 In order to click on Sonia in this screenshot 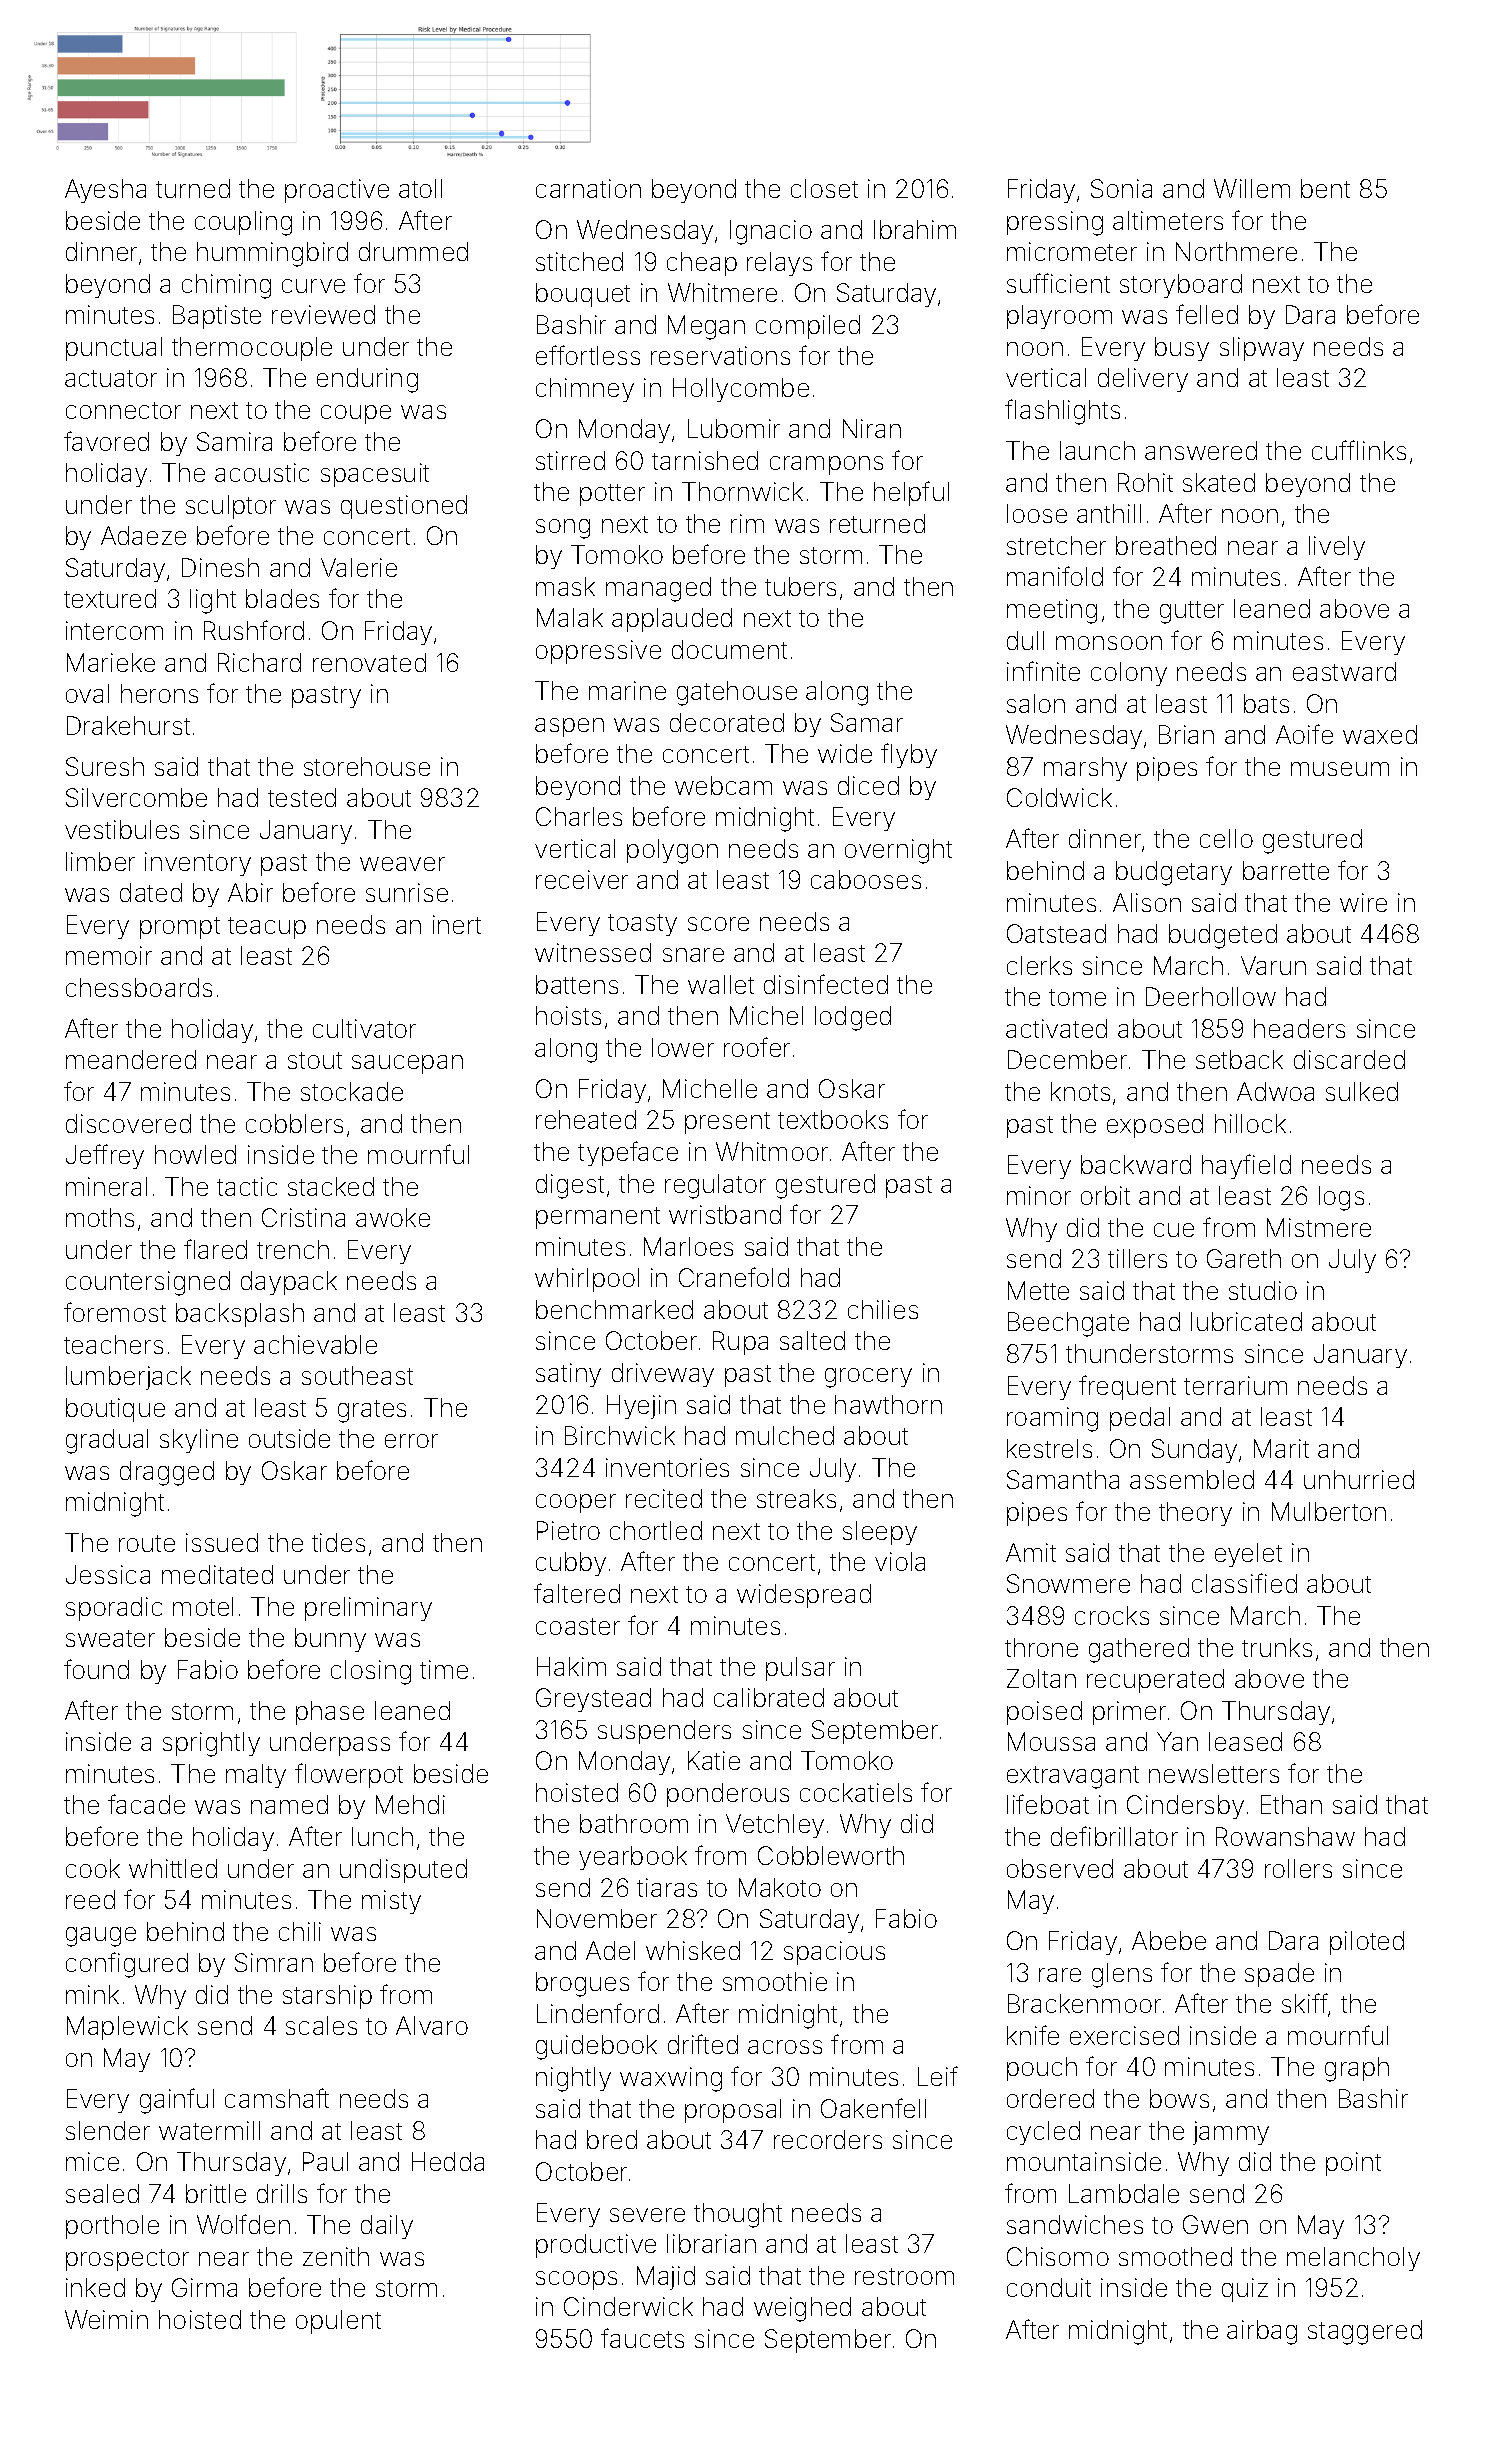, I will do `click(1121, 188)`.
